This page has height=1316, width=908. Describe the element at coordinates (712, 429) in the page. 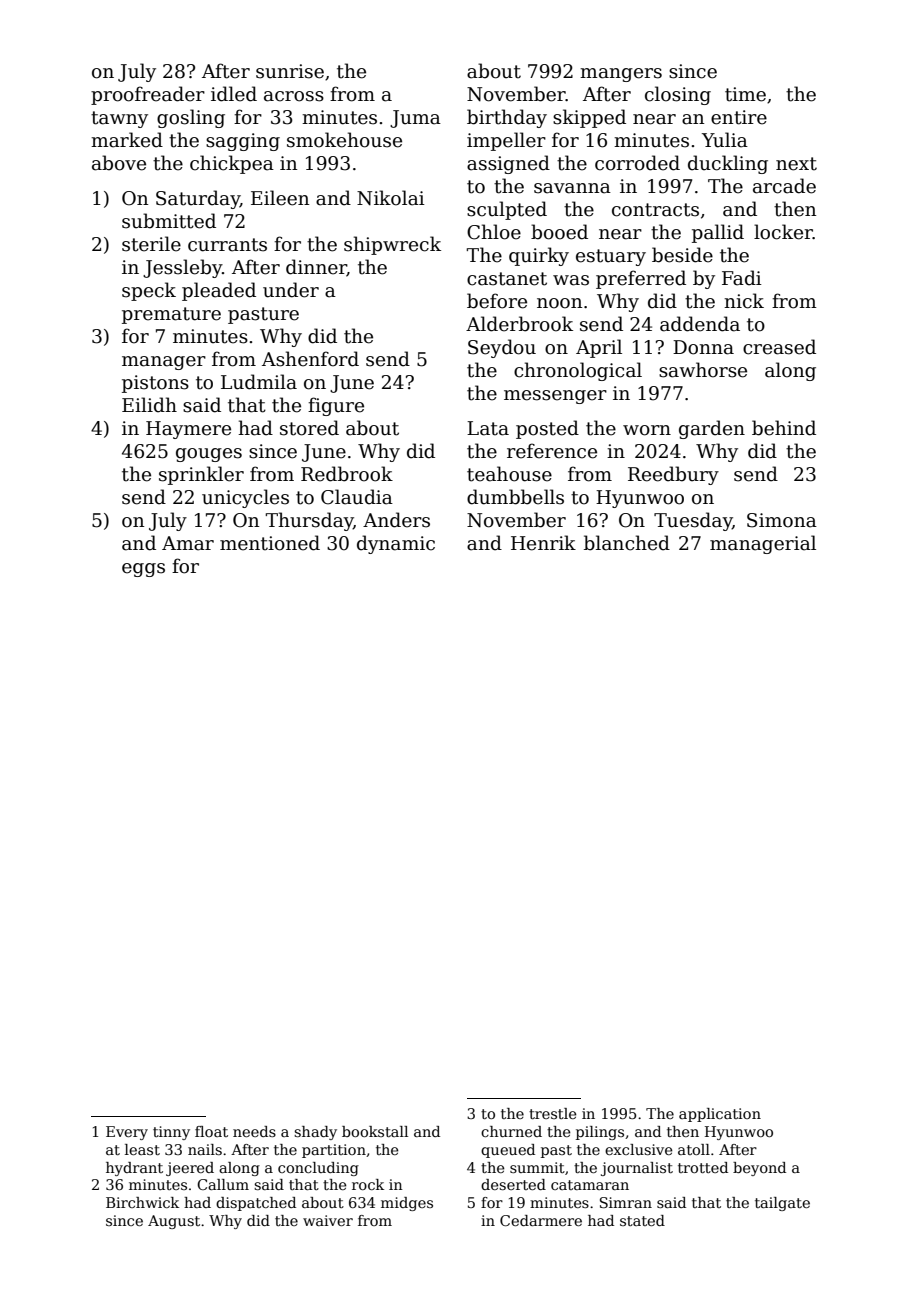

I see `garden` at that location.
